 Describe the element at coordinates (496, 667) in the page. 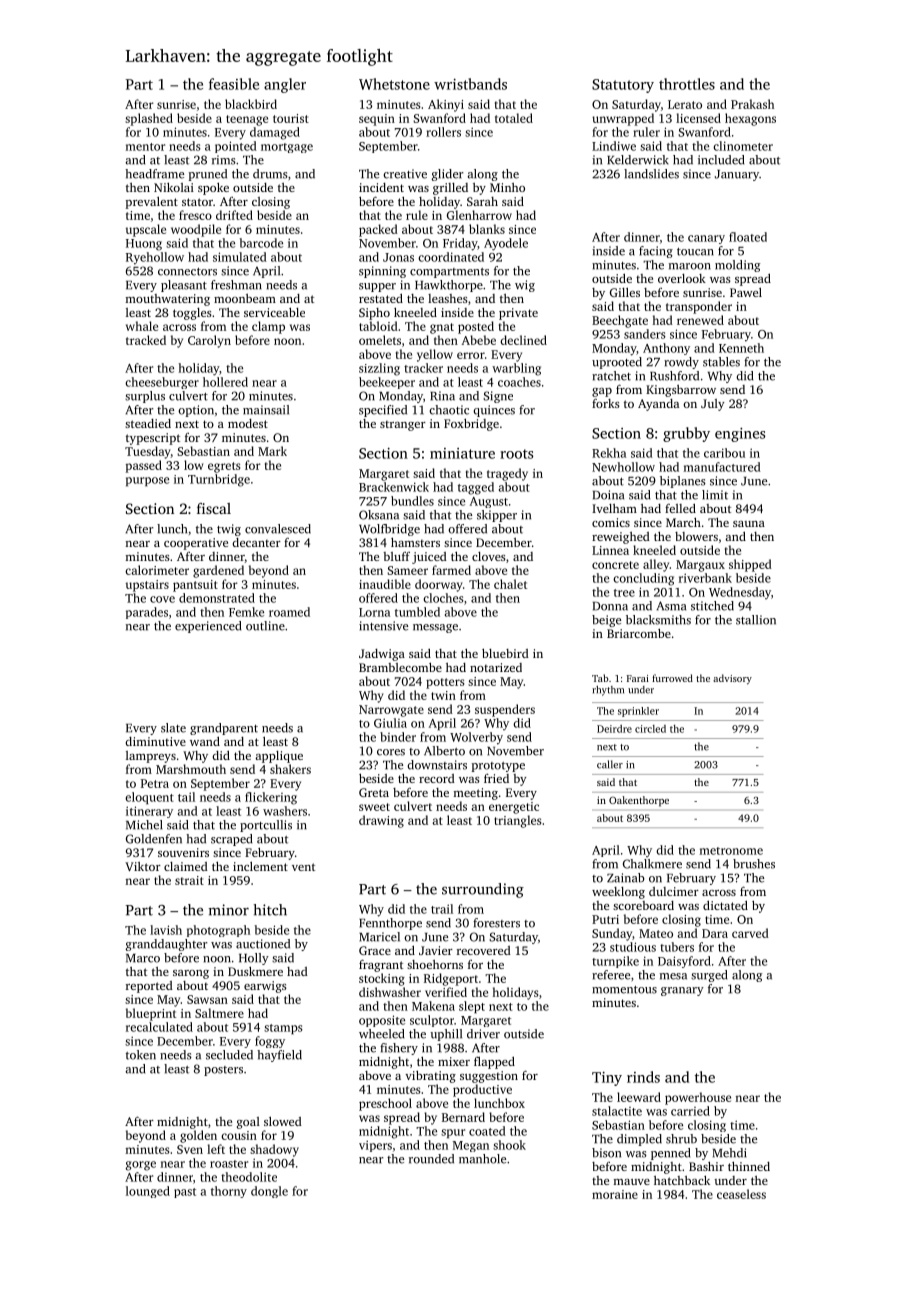

I see `notarized` at that location.
